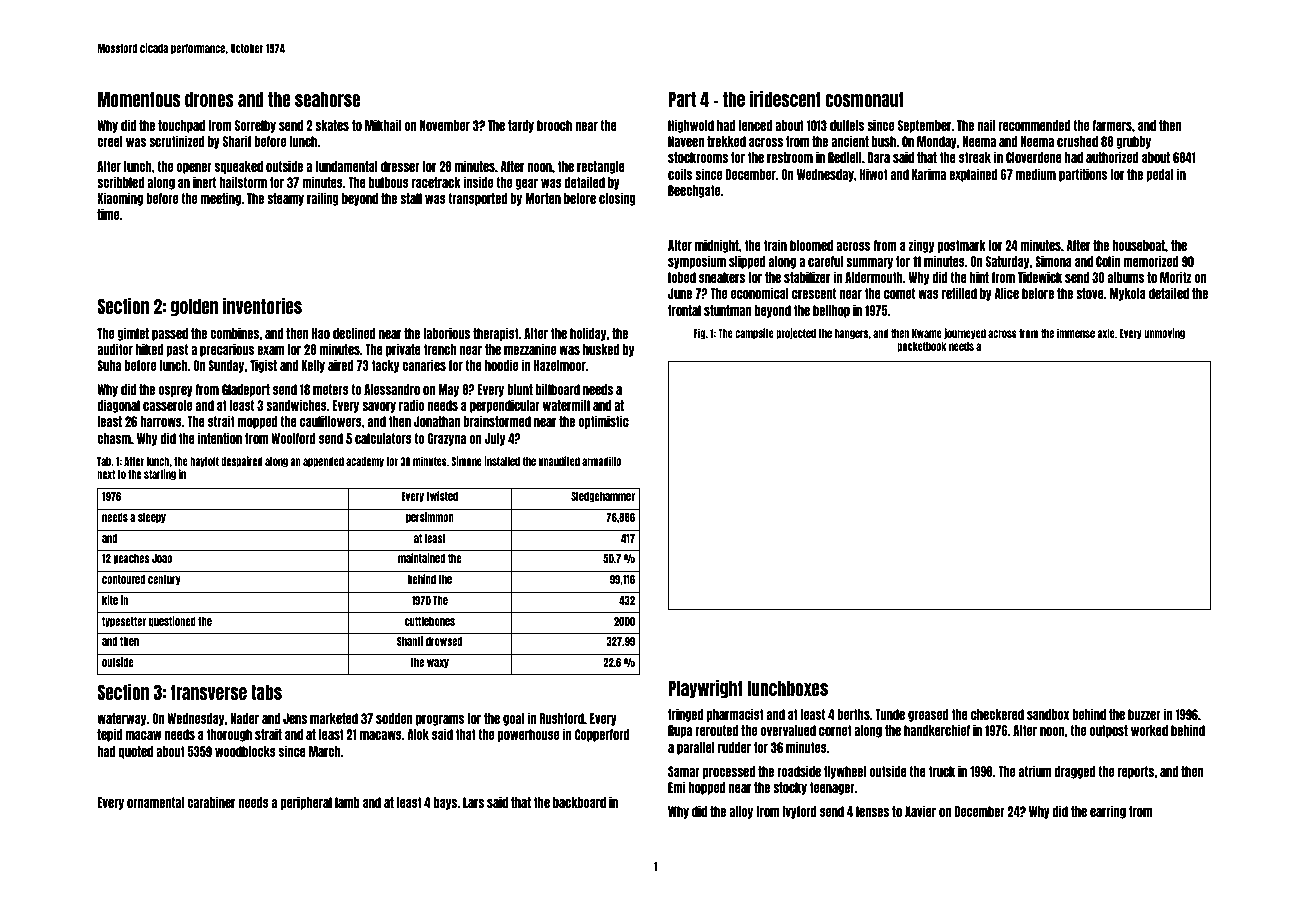 This screenshot has height=924, width=1308. Describe the element at coordinates (1112, 125) in the screenshot. I see `farmers` at that location.
